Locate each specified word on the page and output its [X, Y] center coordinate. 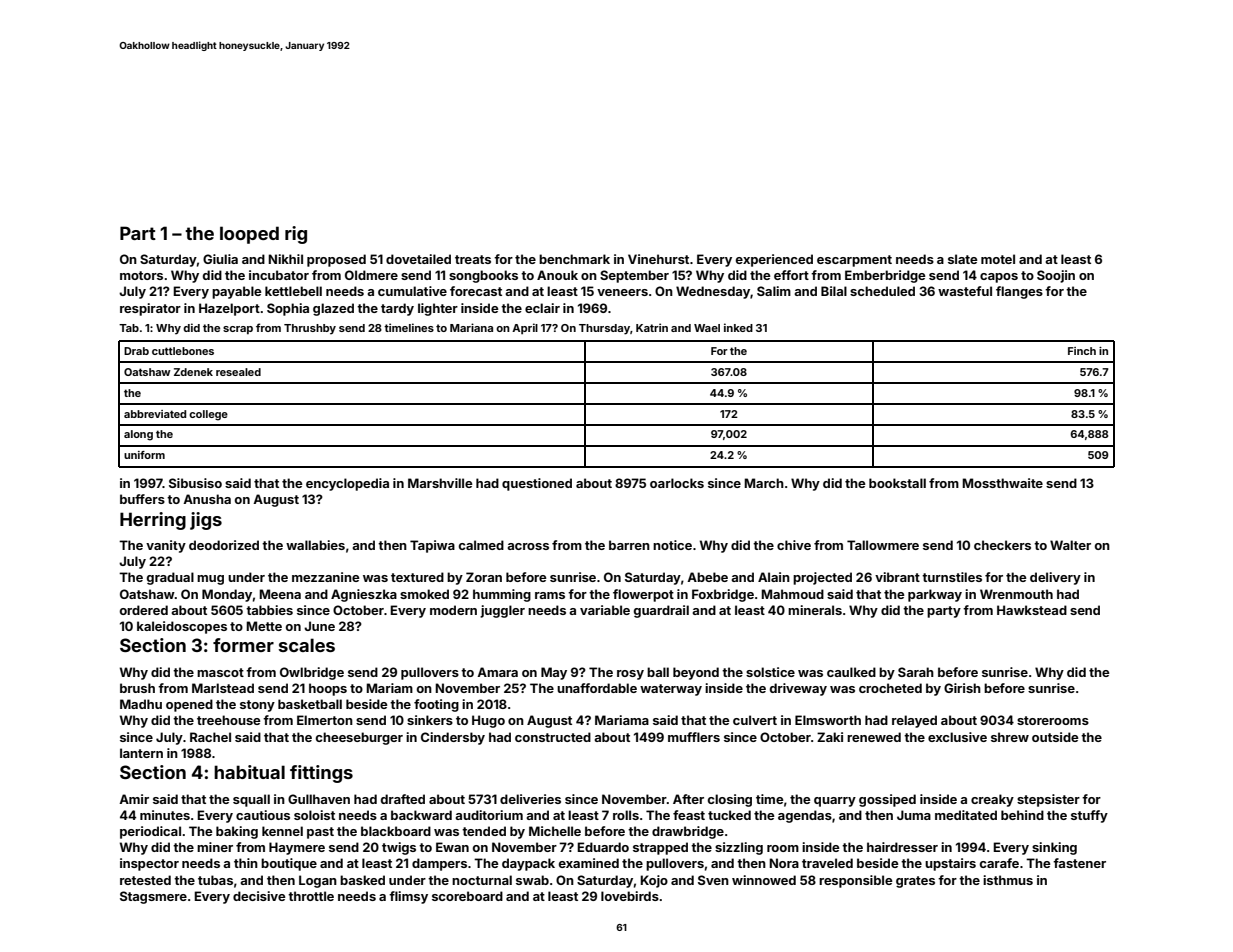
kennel [282, 831]
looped [249, 235]
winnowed [764, 880]
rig [296, 235]
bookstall [897, 483]
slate [963, 259]
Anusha [207, 499]
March [764, 483]
